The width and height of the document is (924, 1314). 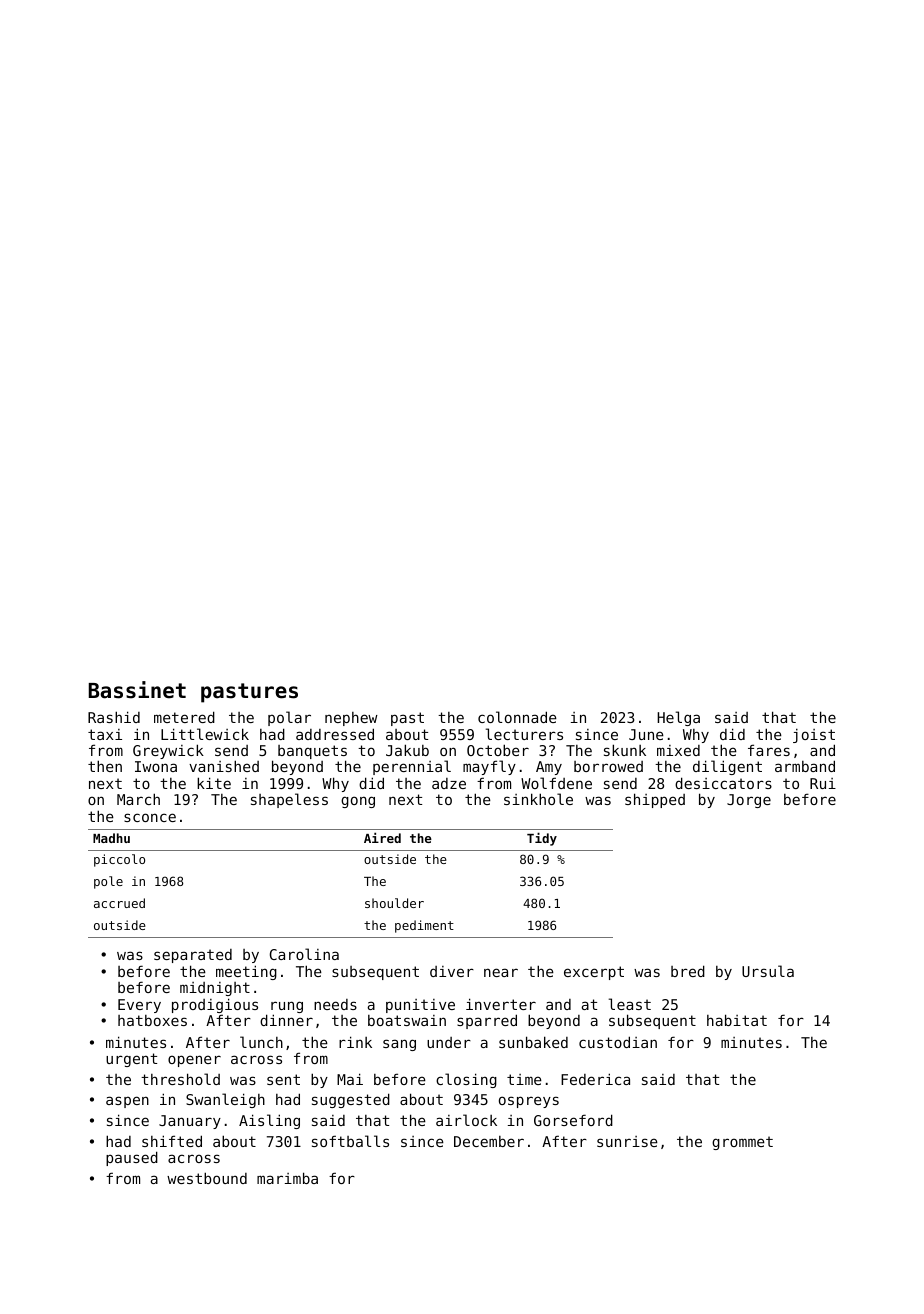 I want to click on grommet, so click(x=742, y=1143).
